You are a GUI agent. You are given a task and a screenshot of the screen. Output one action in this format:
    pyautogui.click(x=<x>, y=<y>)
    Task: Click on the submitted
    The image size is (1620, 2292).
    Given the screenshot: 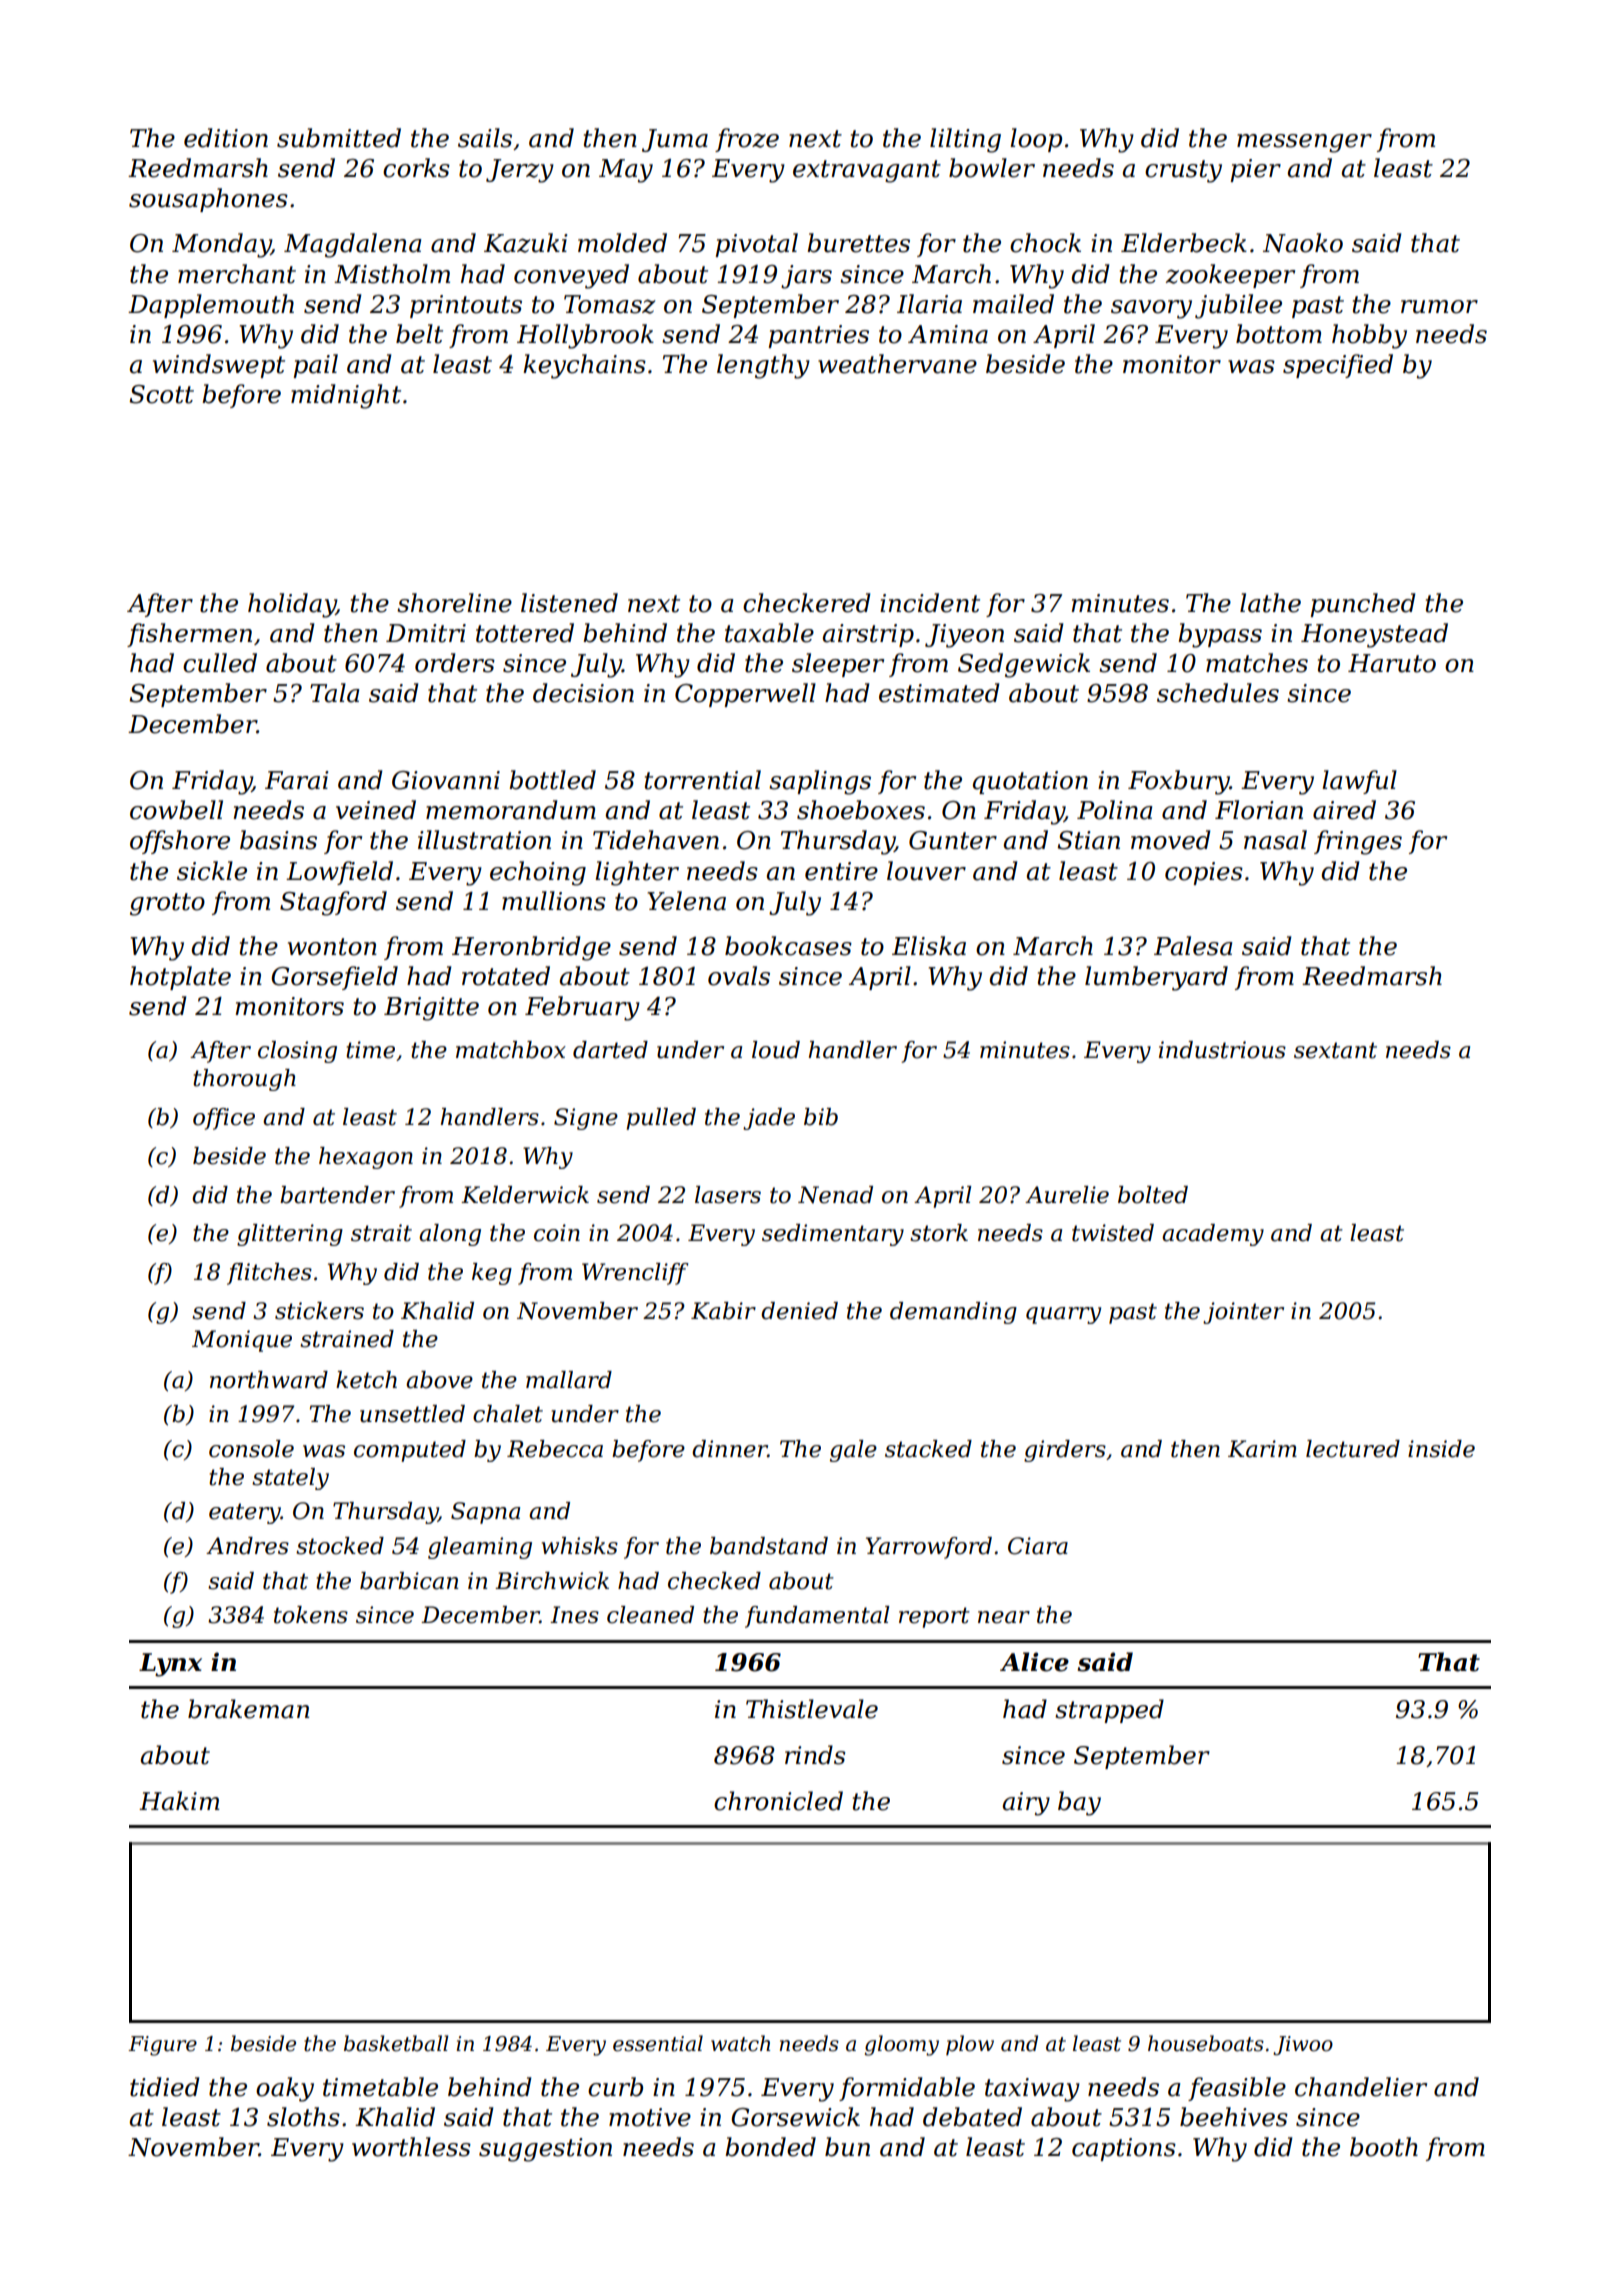 What is the action you would take?
    pyautogui.click(x=339, y=138)
